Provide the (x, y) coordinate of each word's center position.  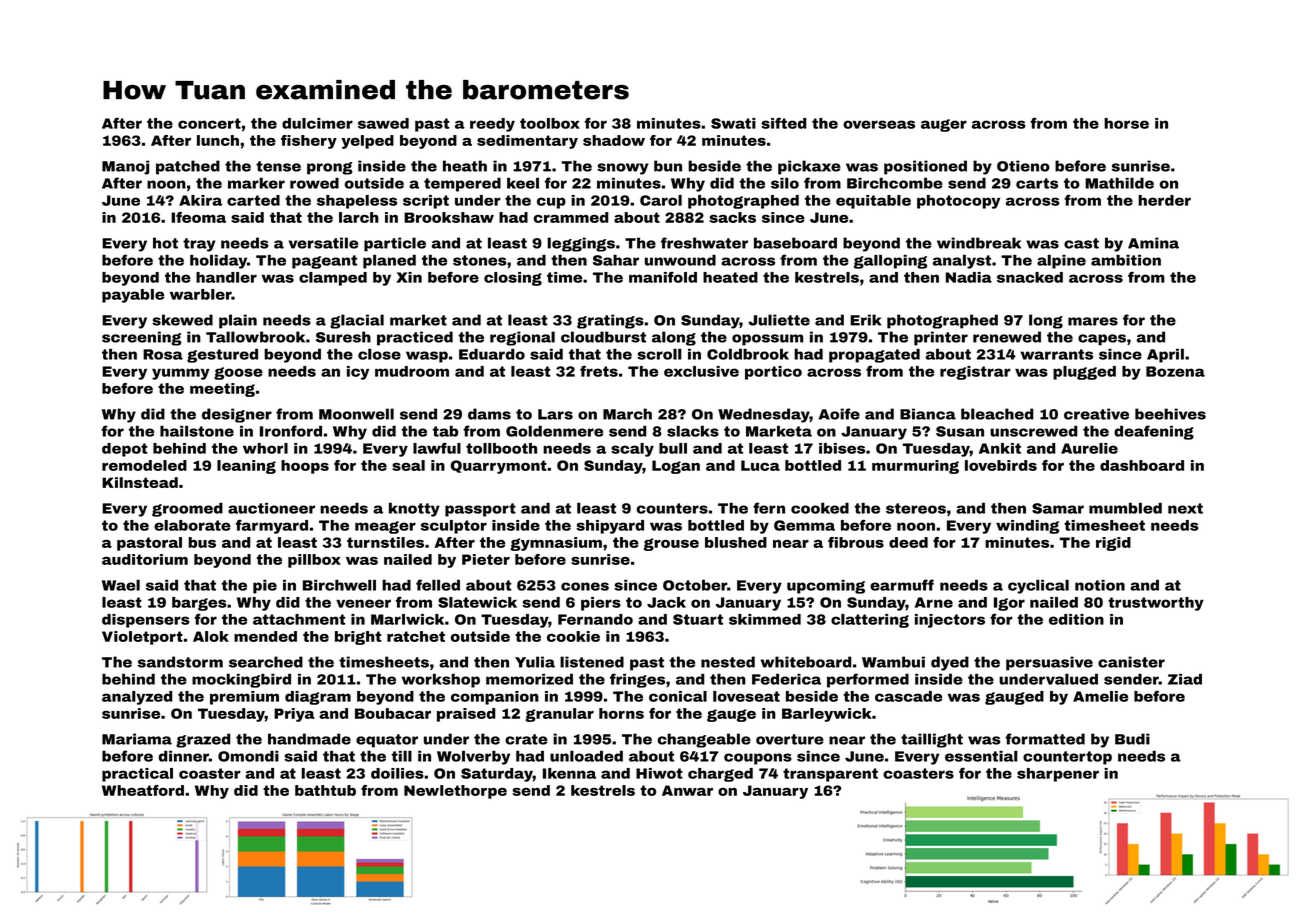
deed (908, 542)
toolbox (550, 123)
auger (944, 125)
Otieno (1023, 166)
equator (387, 741)
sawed (383, 123)
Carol (661, 200)
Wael (121, 585)
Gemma (804, 525)
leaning (246, 467)
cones (585, 586)
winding (1027, 527)
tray (199, 245)
